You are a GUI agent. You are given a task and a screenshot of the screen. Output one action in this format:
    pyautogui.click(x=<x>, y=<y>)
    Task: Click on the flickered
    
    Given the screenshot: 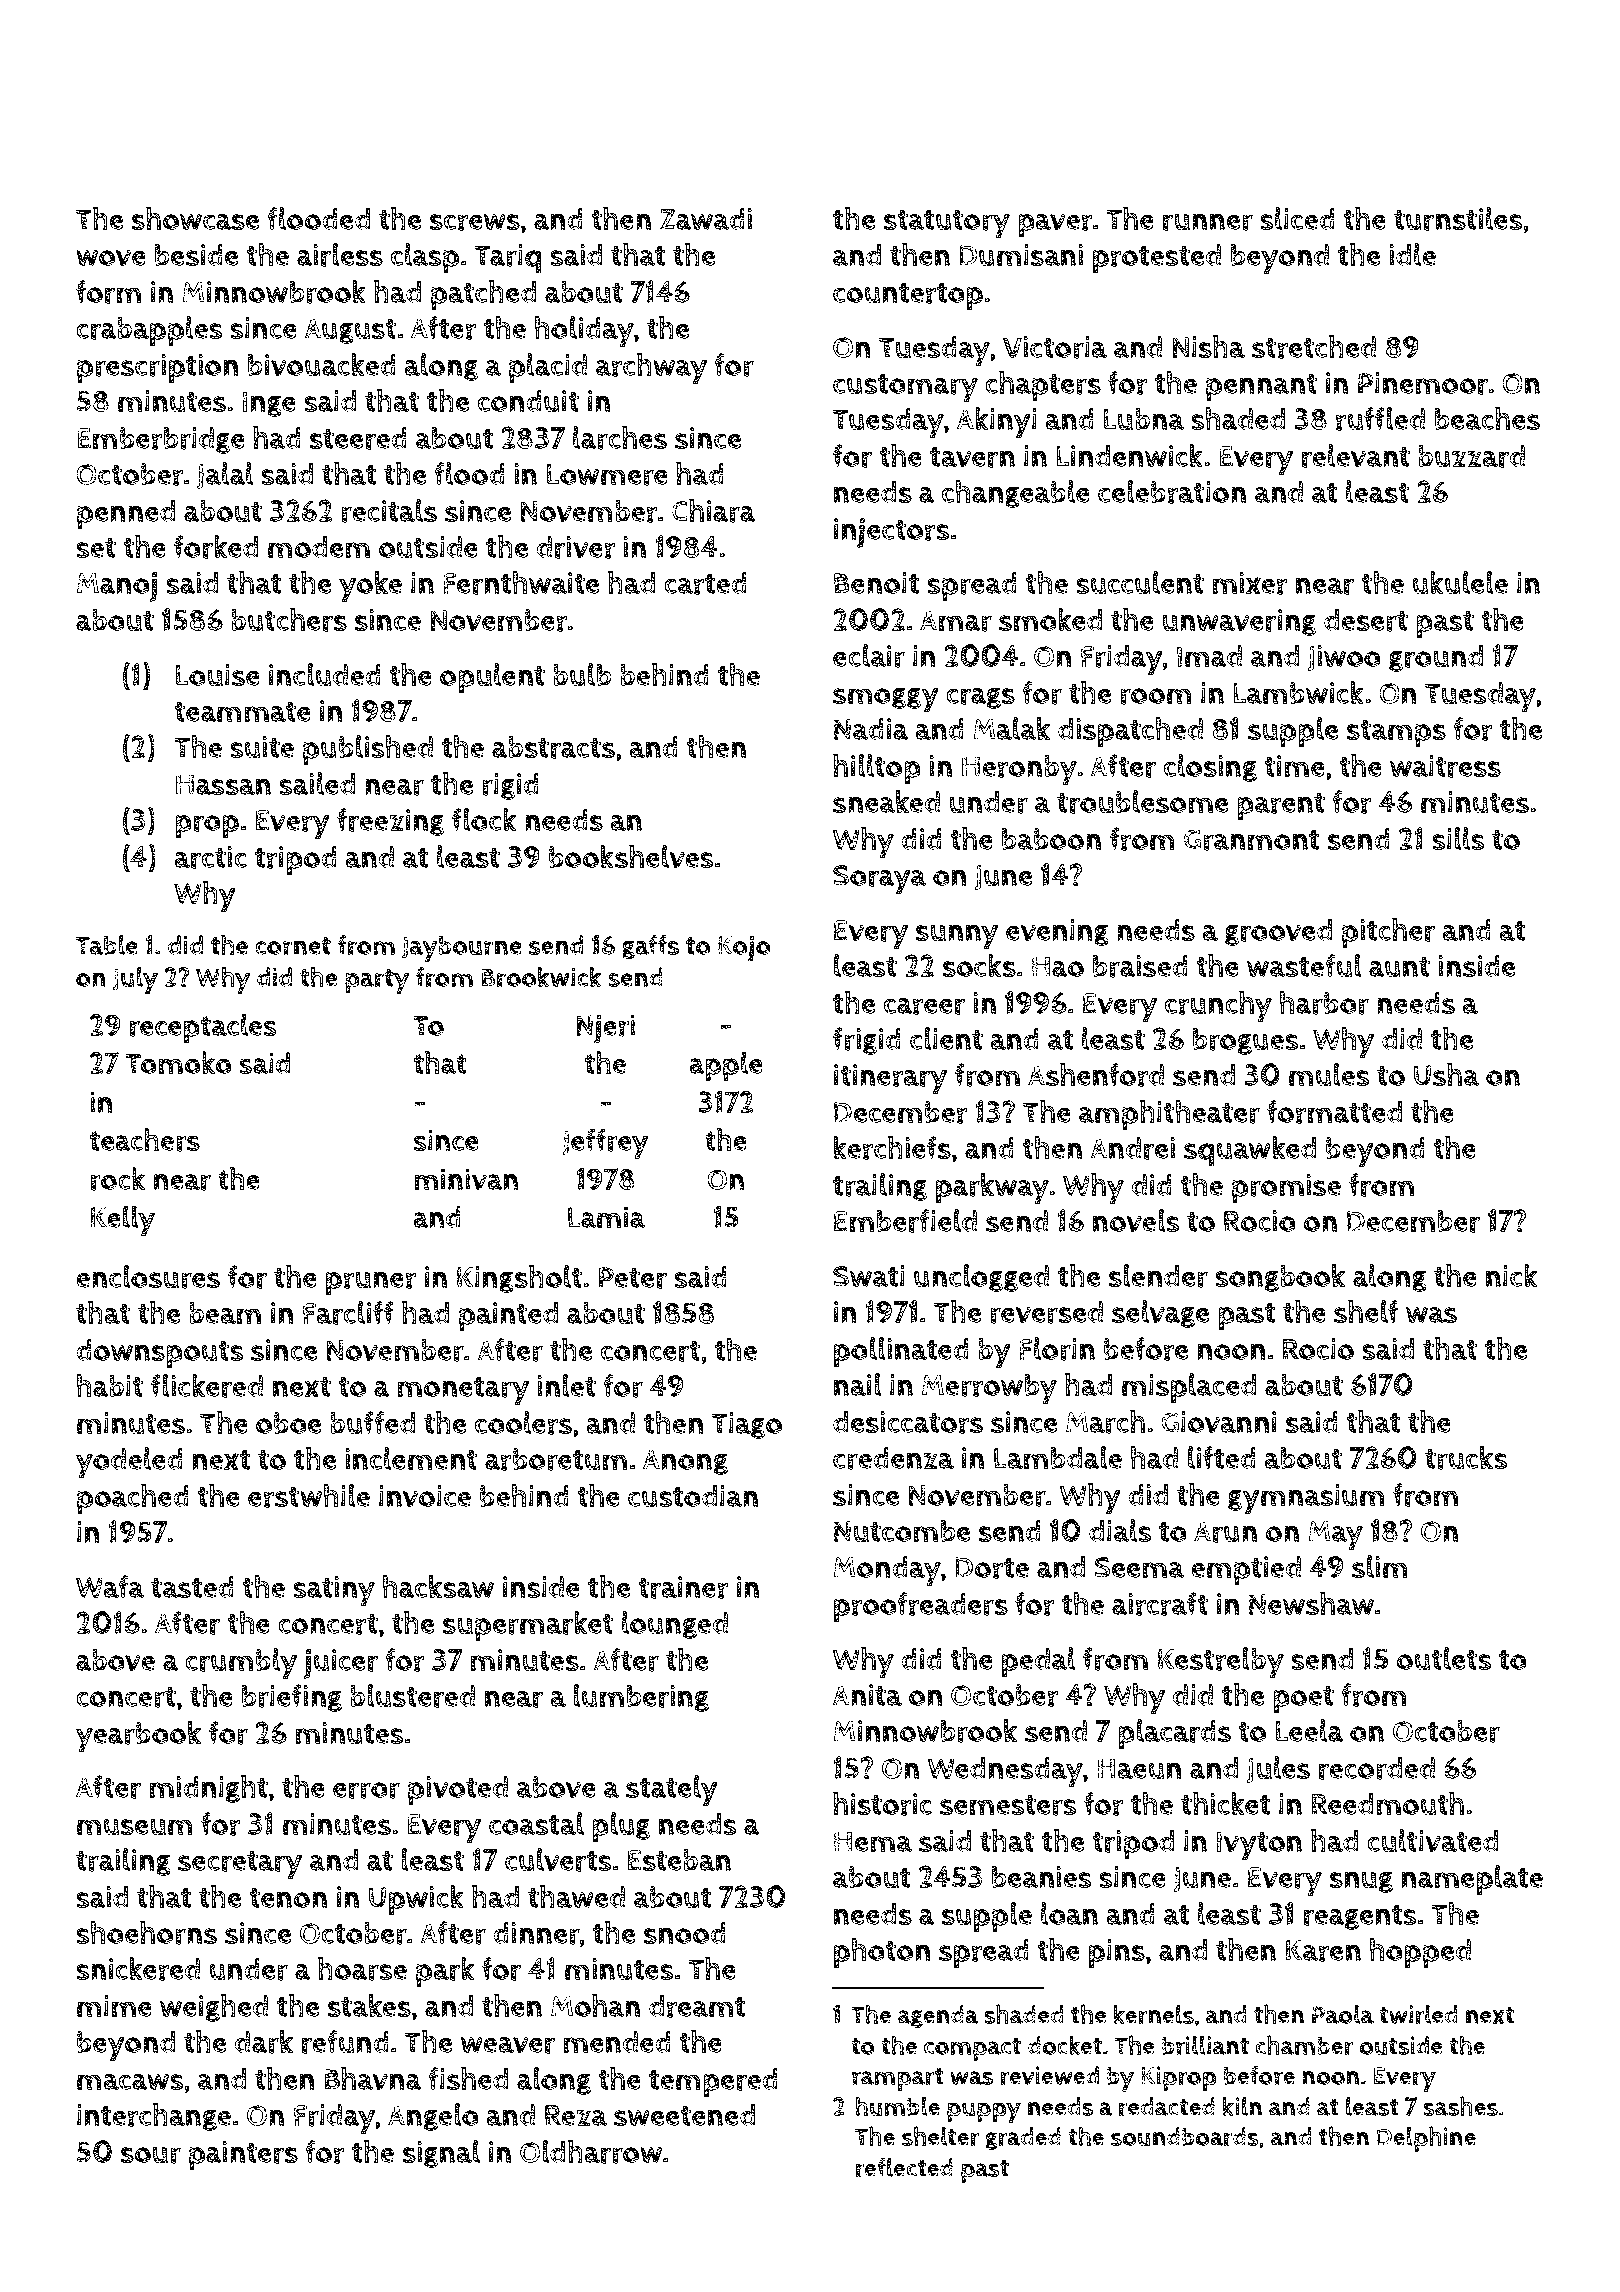 What is the action you would take?
    pyautogui.click(x=207, y=1386)
